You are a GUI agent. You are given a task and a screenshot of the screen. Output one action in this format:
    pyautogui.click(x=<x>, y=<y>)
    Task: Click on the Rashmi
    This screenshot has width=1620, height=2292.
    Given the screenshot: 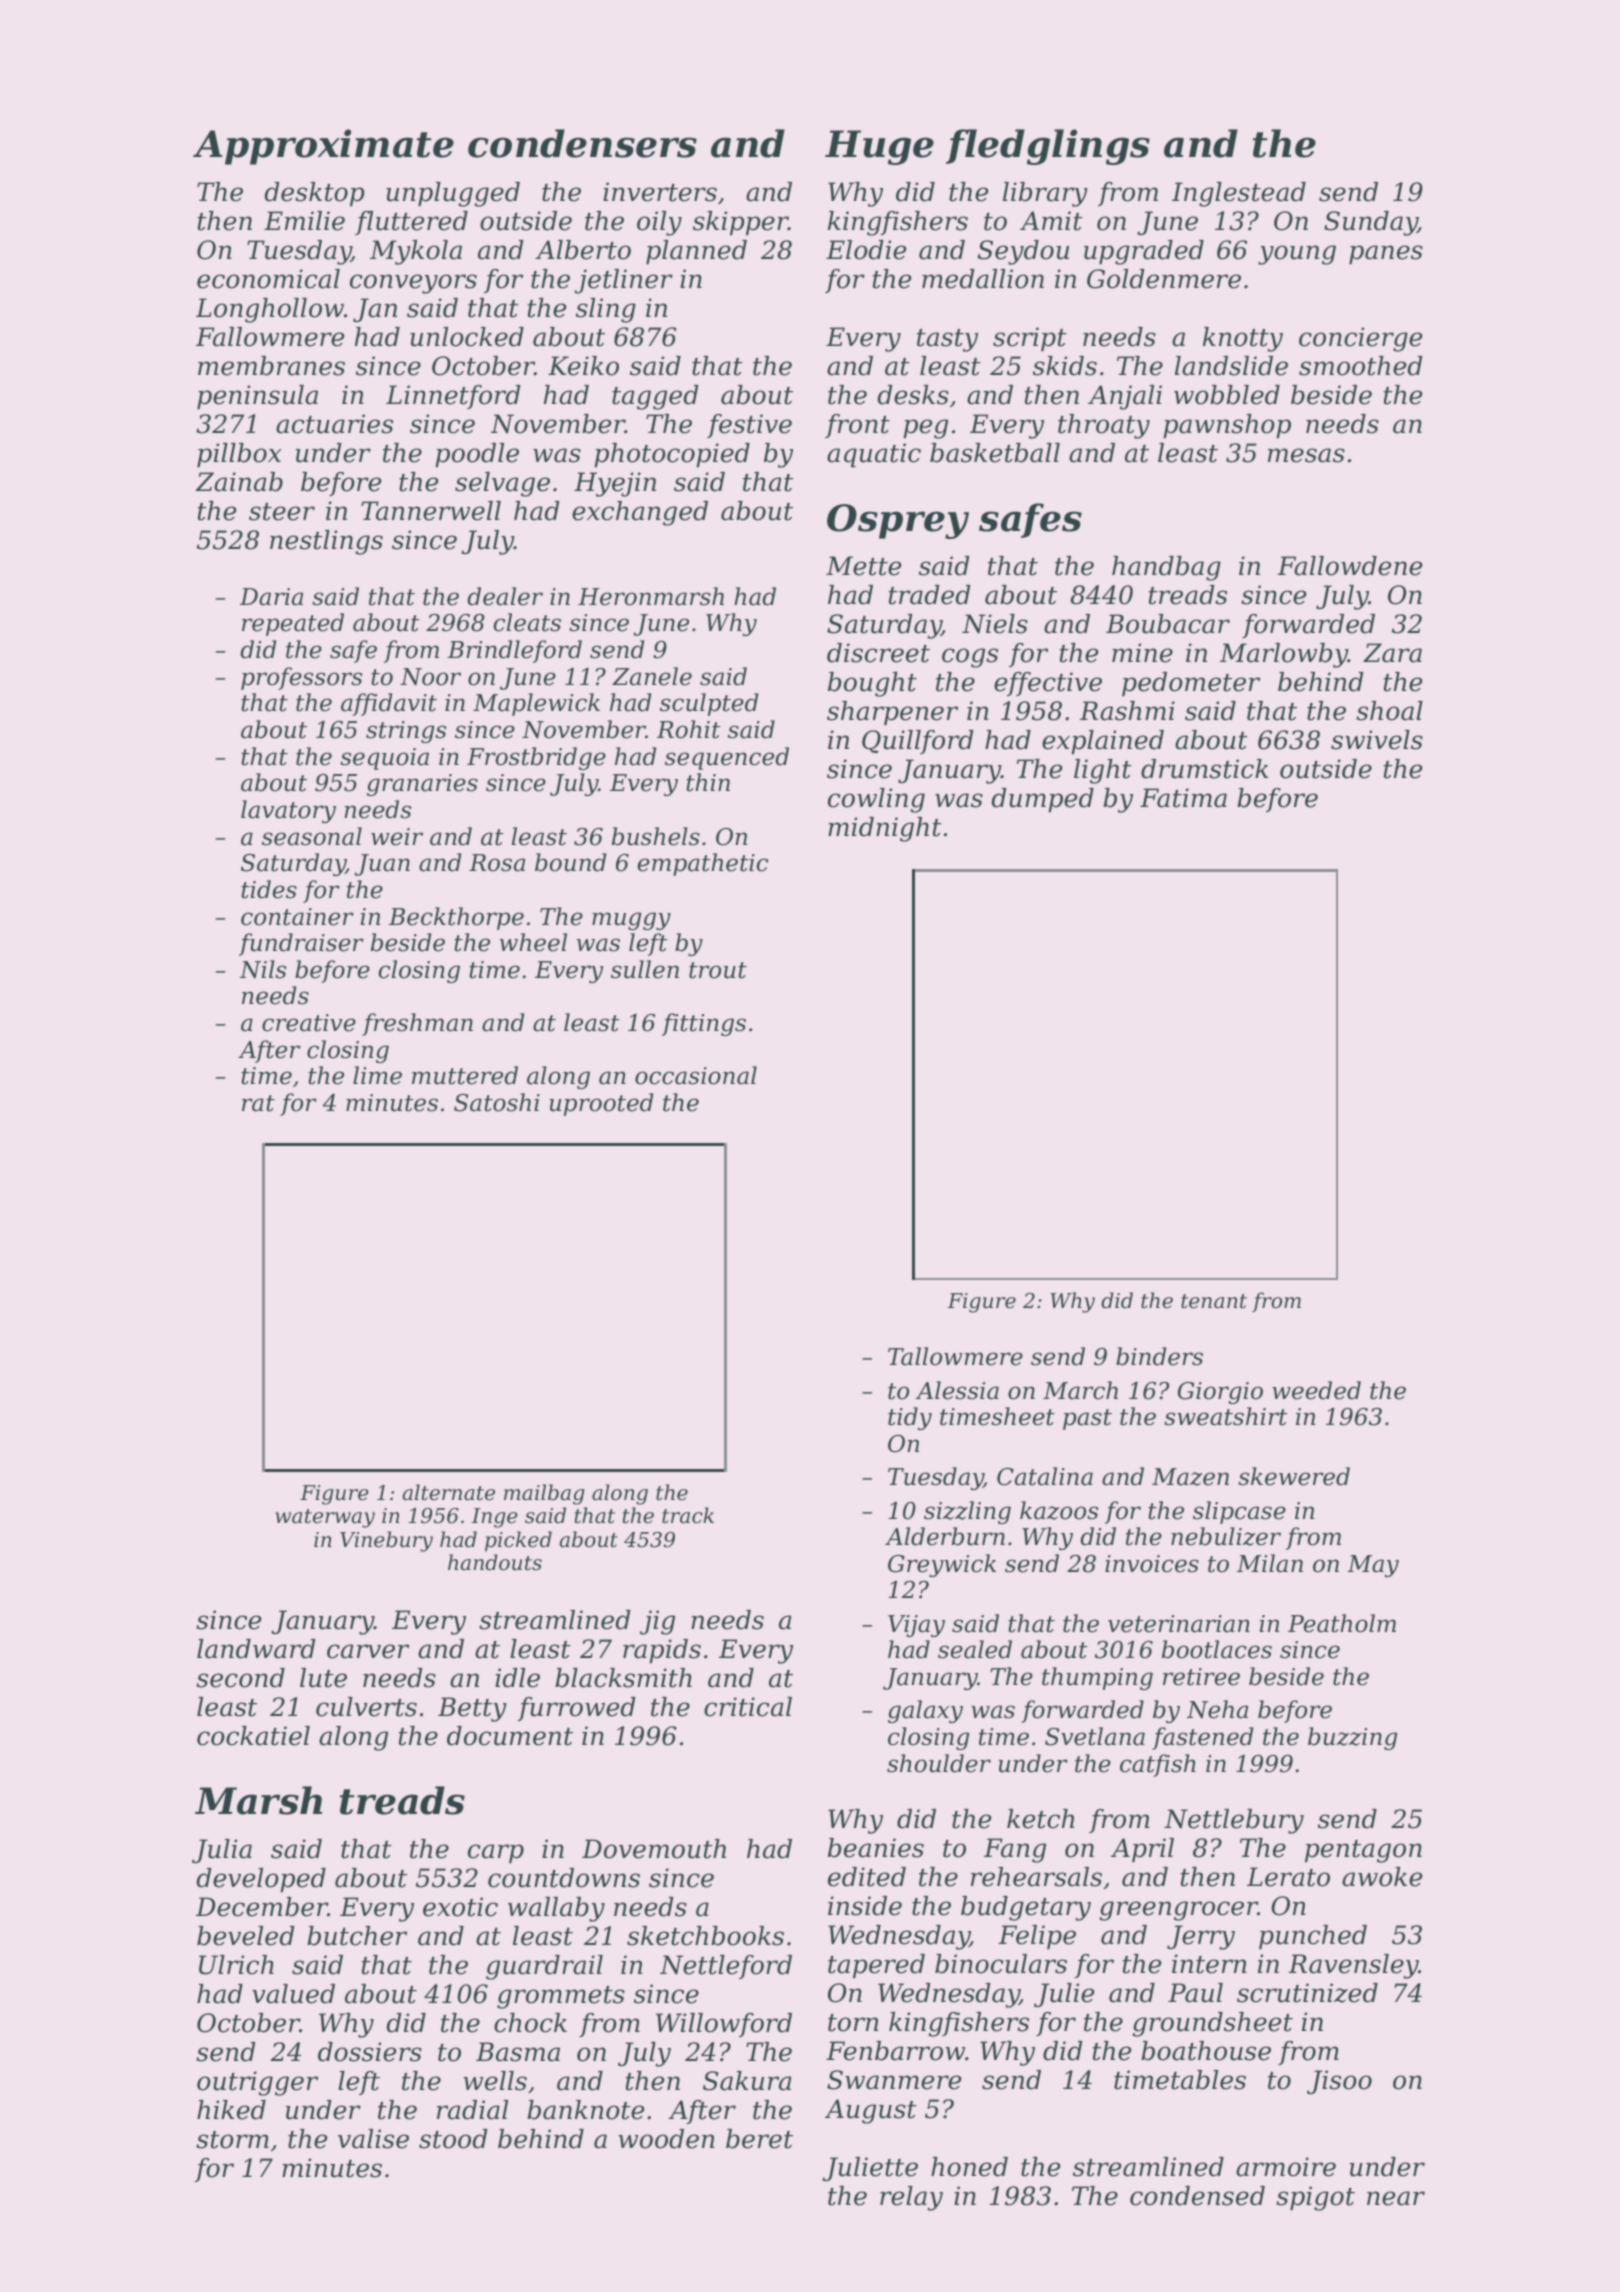 What is the action you would take?
    pyautogui.click(x=1127, y=711)
